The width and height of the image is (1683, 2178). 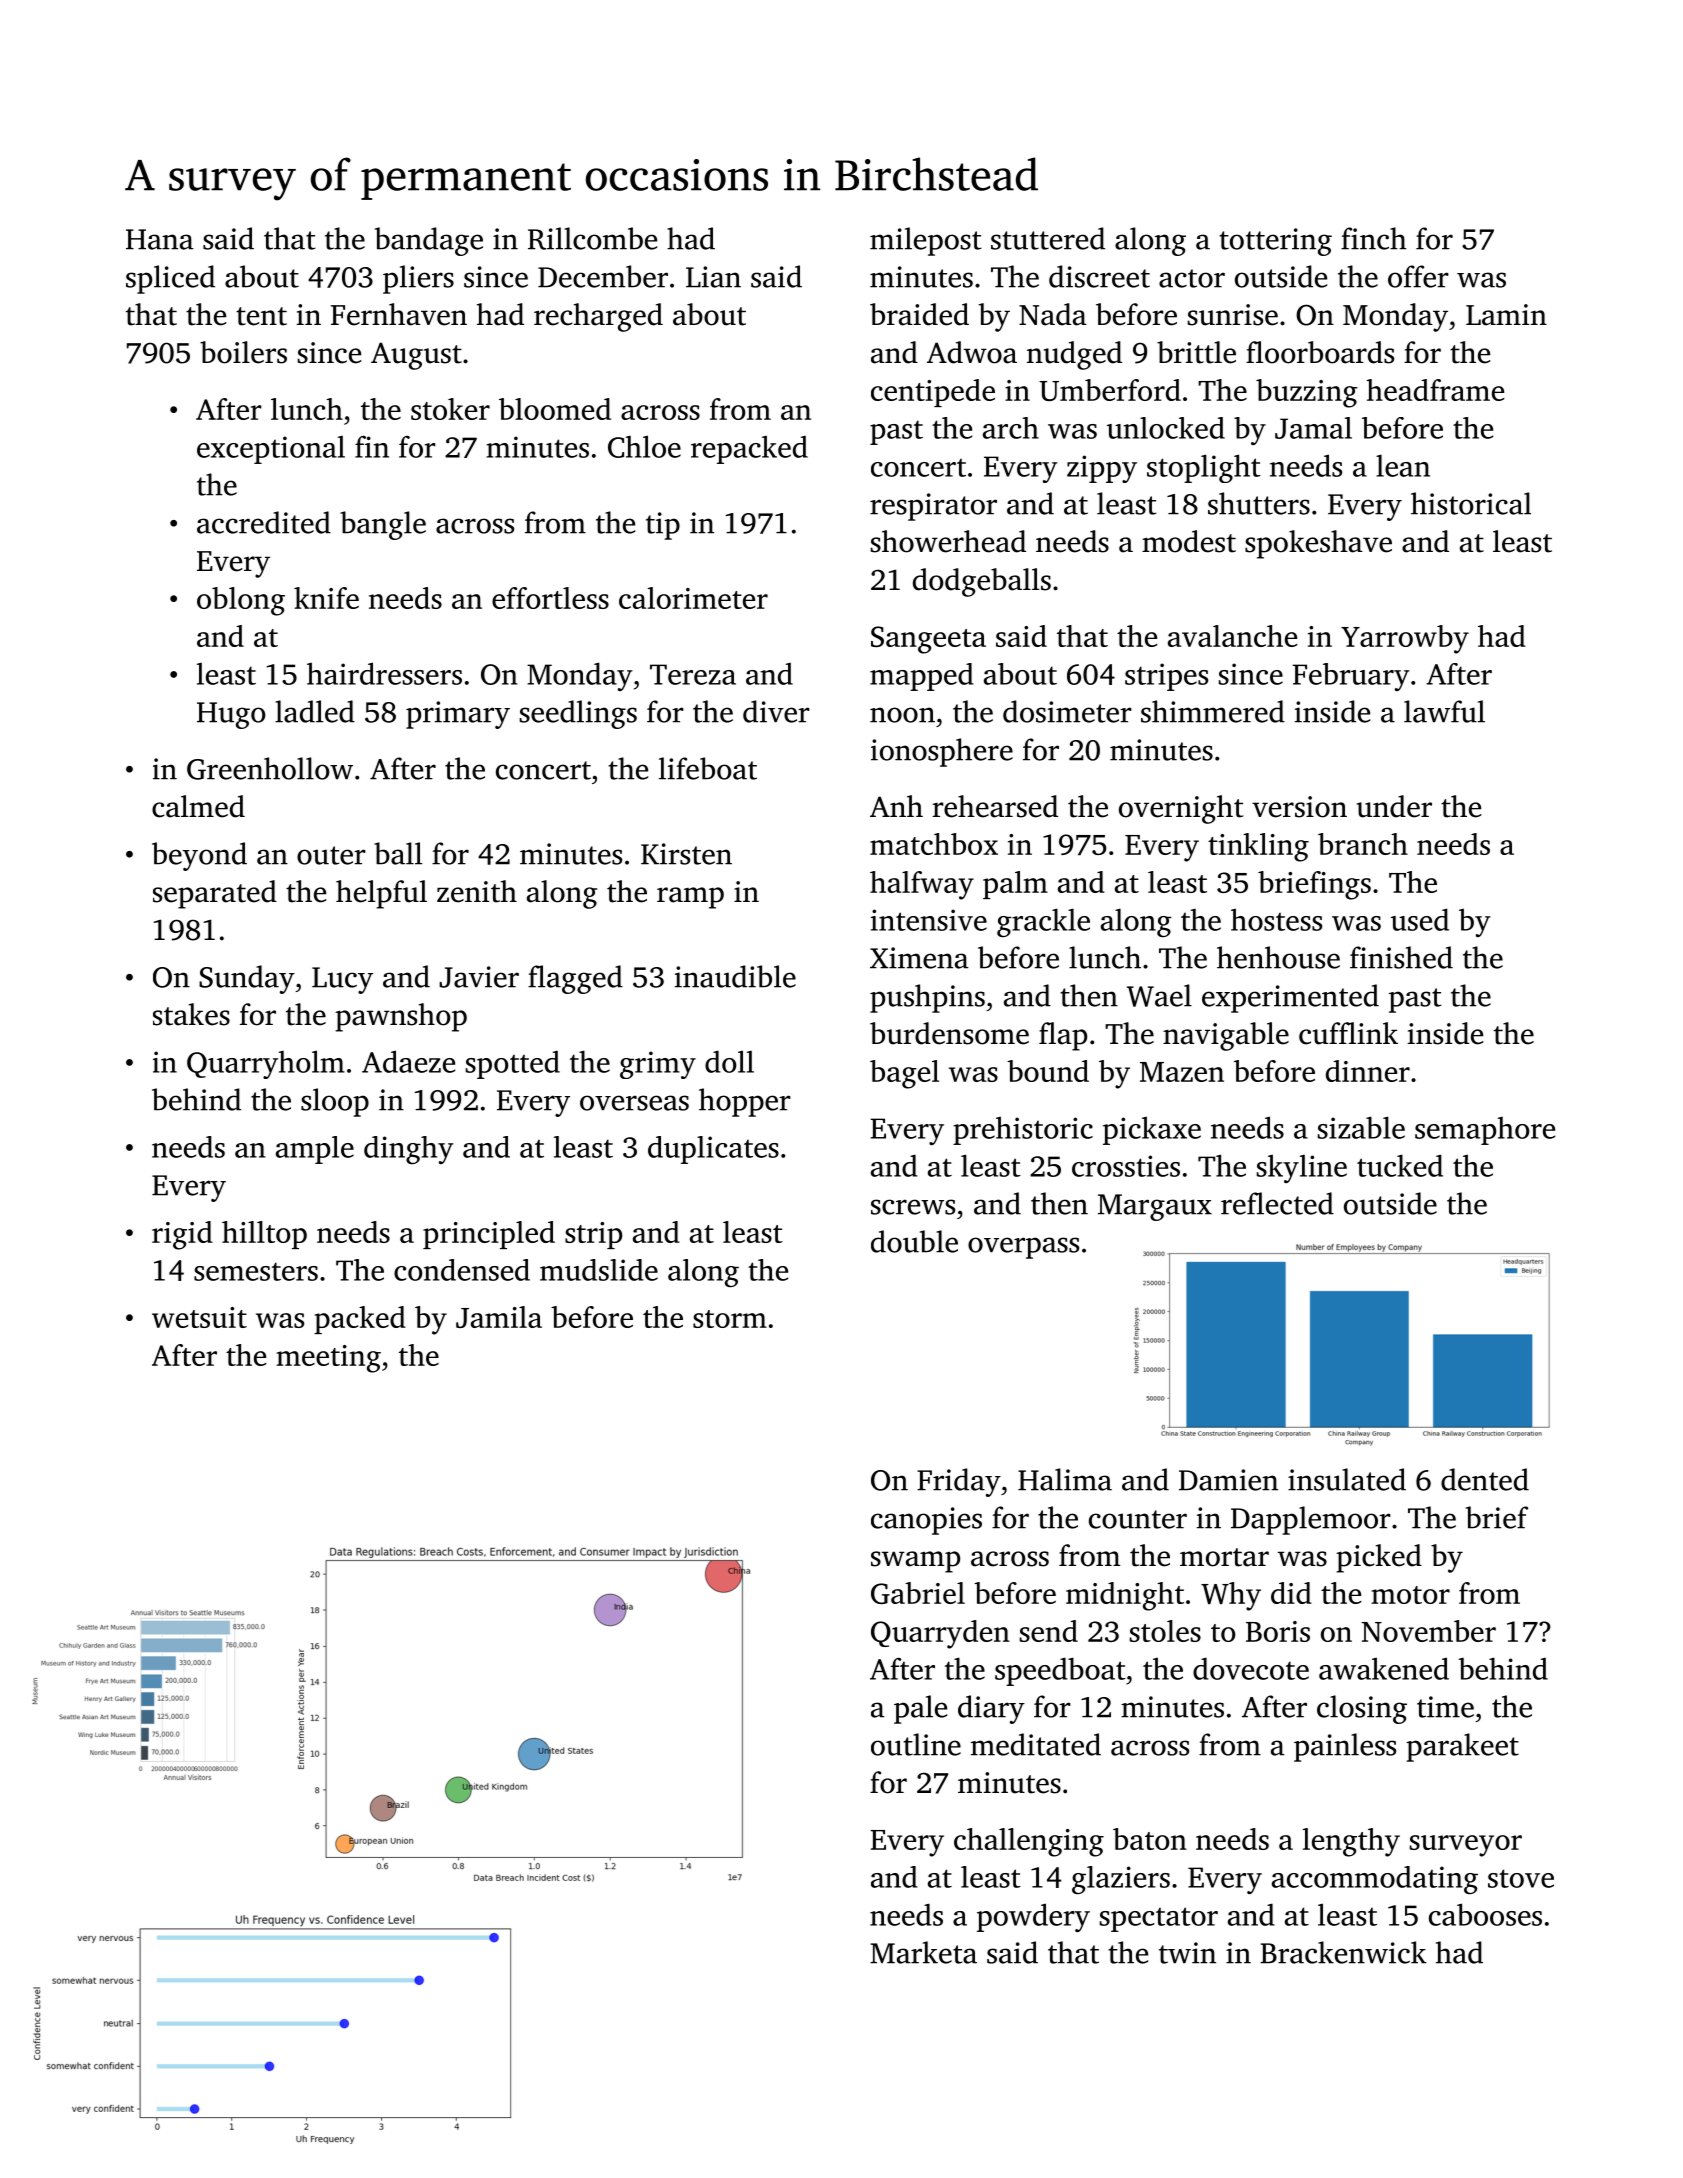 I want to click on outline, so click(x=916, y=1744).
